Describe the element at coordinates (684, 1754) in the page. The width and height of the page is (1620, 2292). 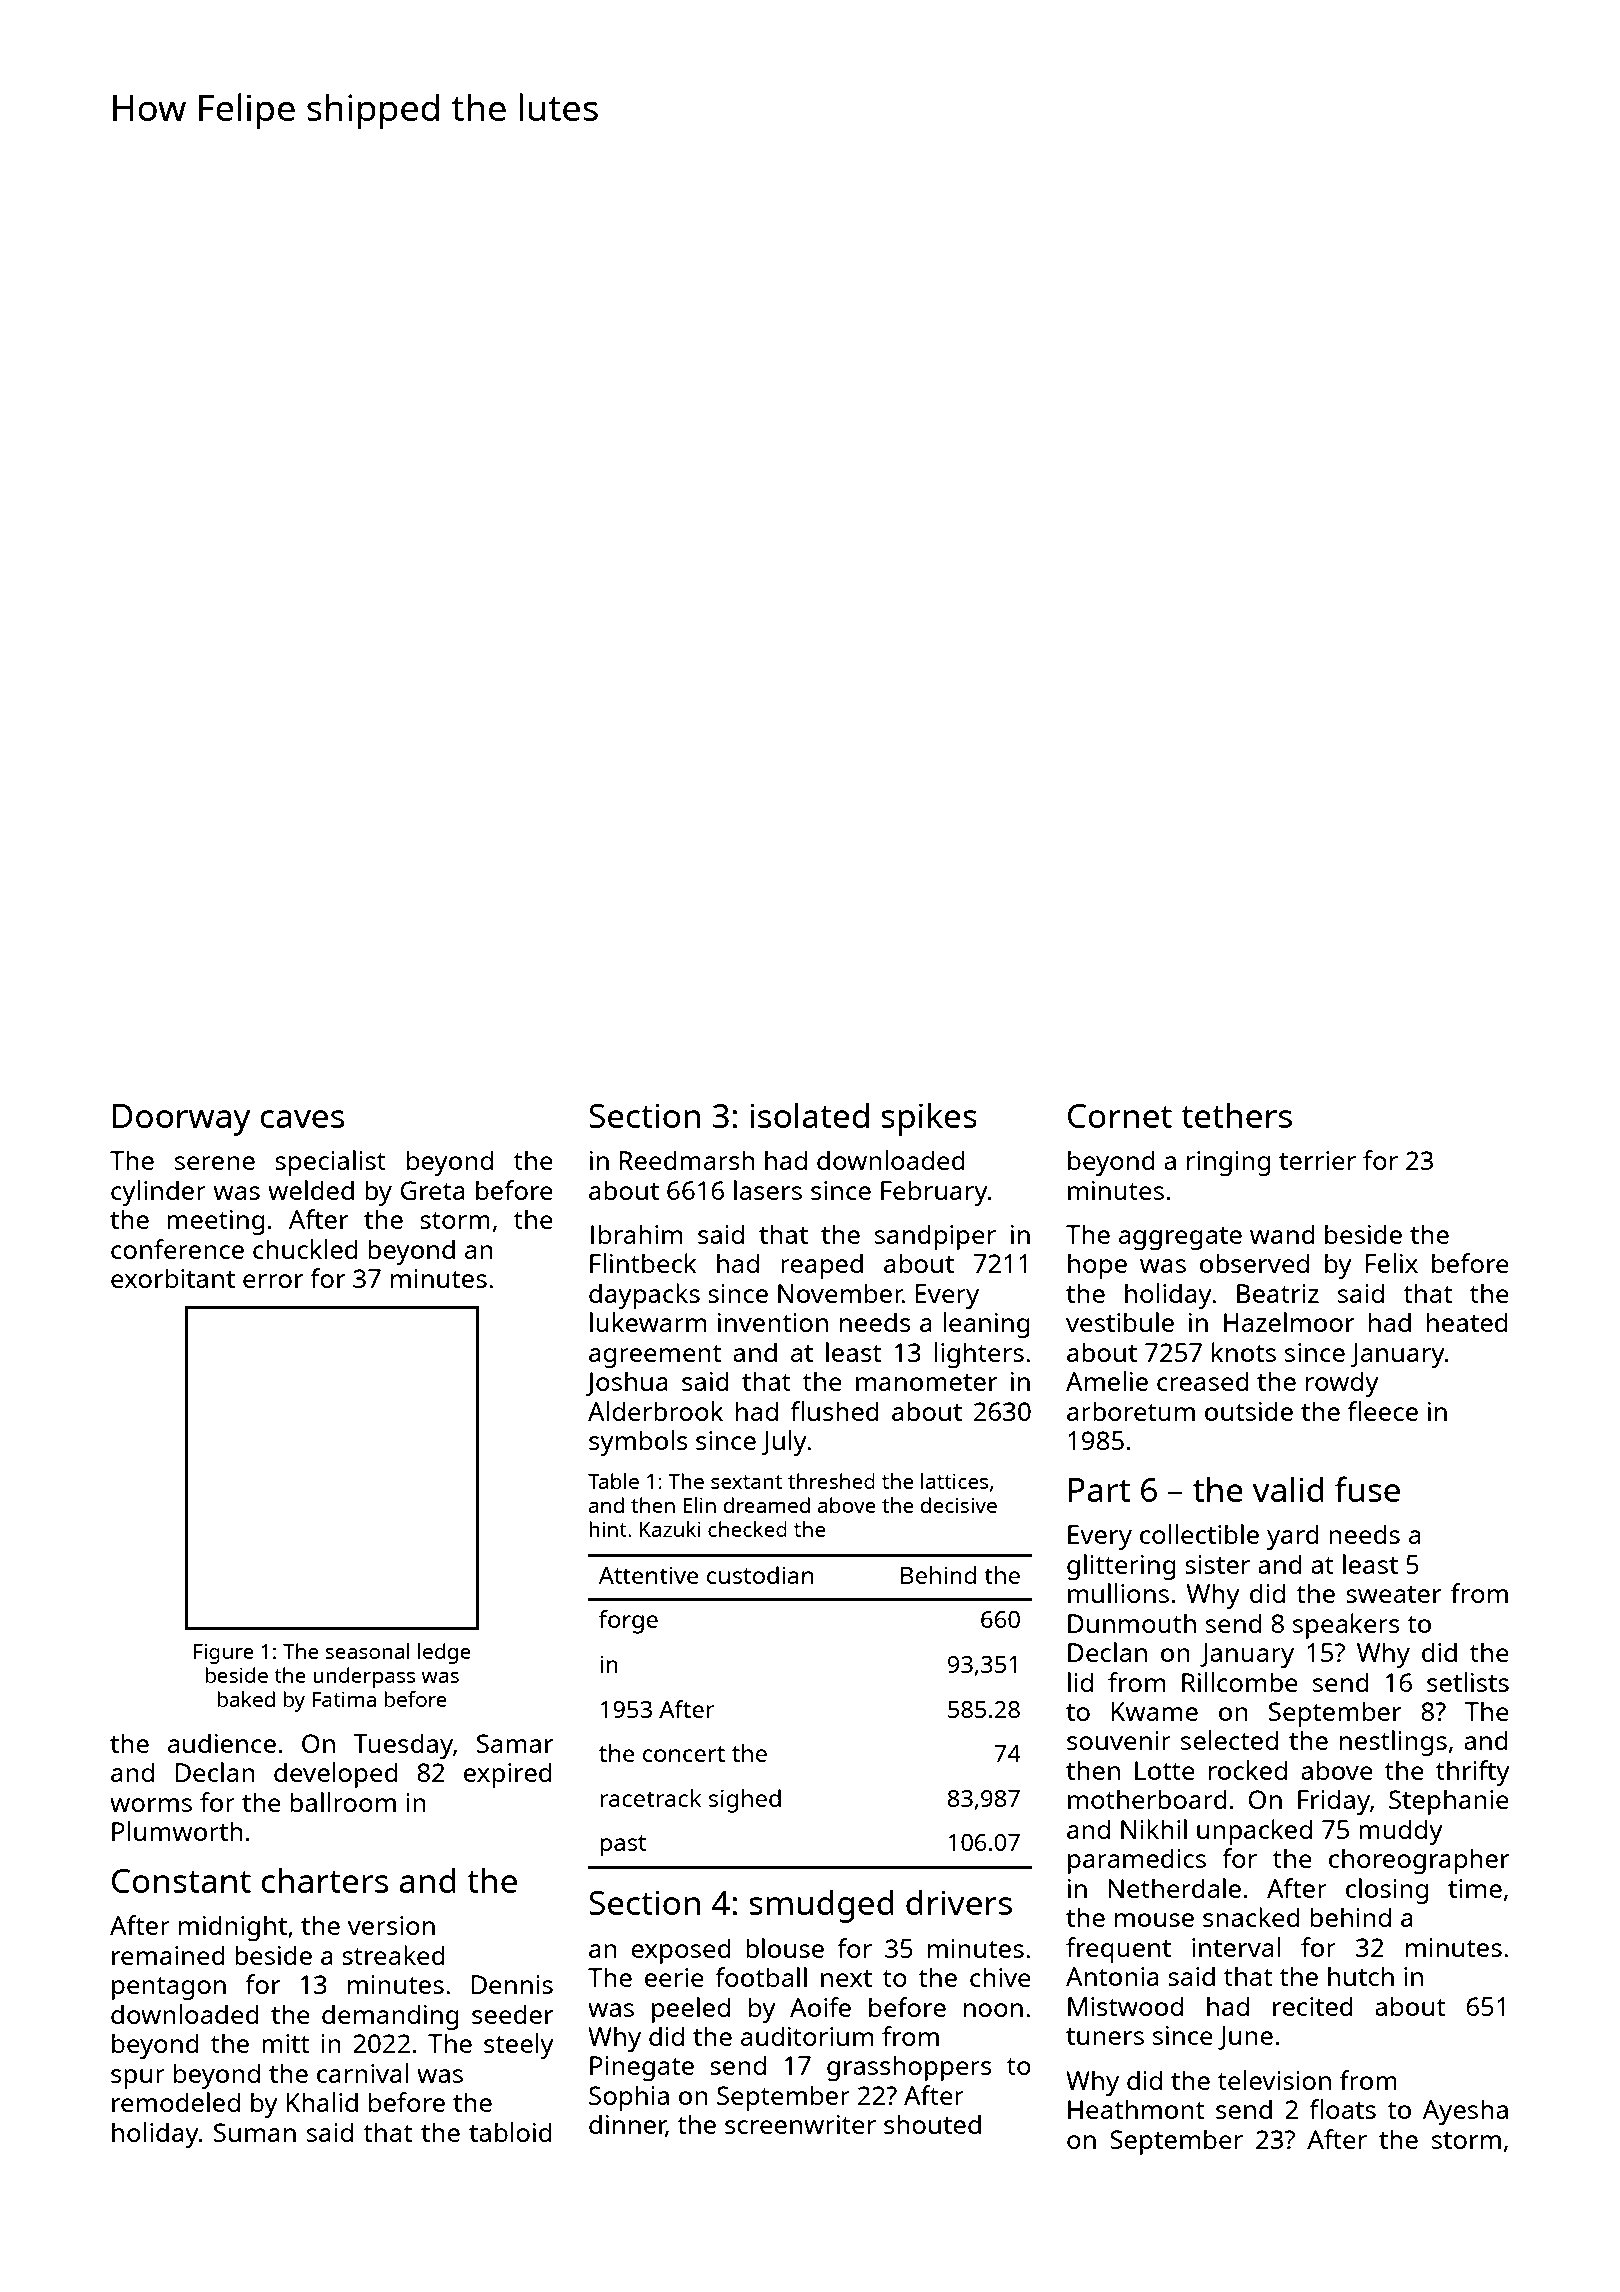
I see `concert` at that location.
